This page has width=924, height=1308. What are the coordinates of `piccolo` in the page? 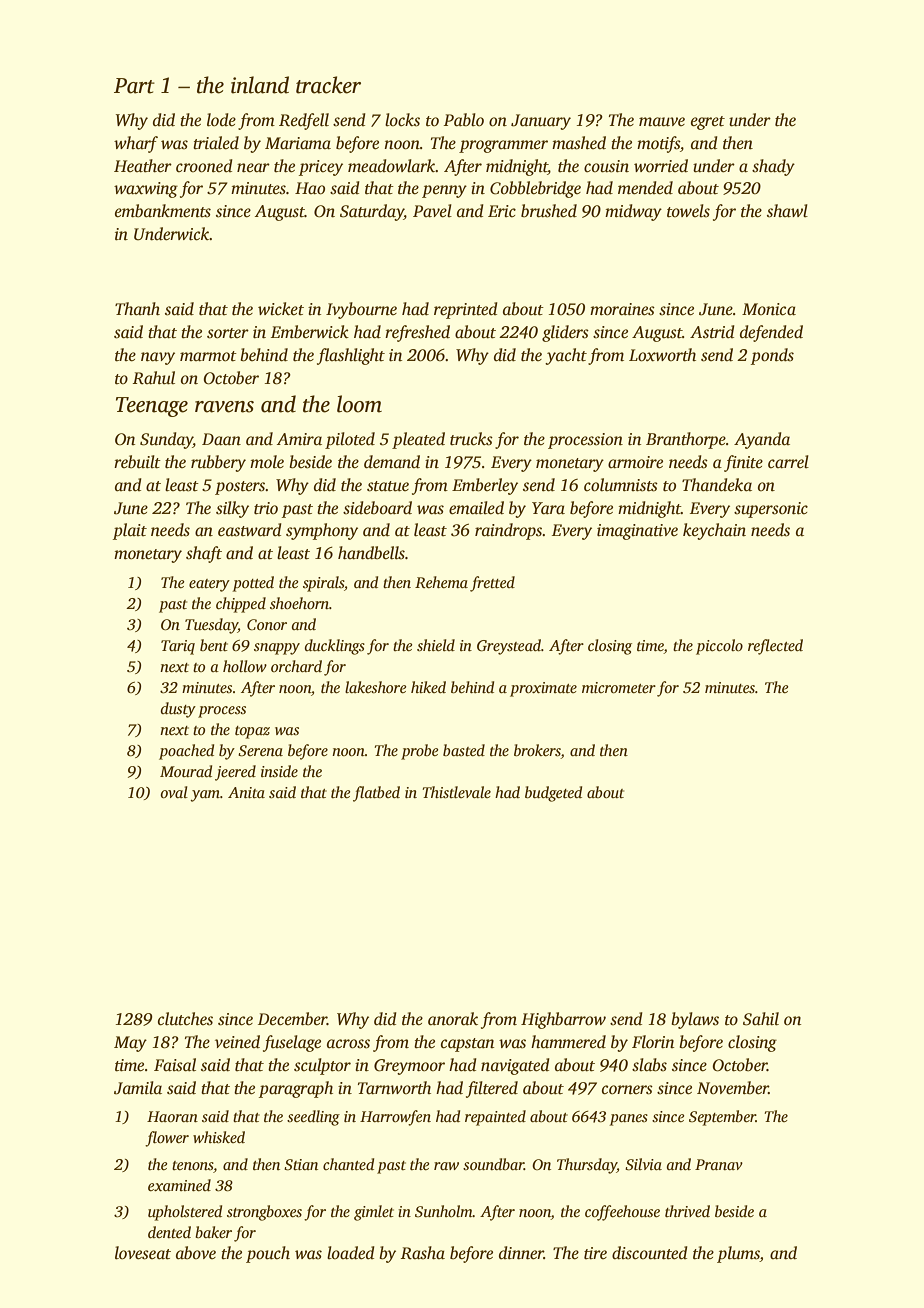 It's located at (719, 647).
